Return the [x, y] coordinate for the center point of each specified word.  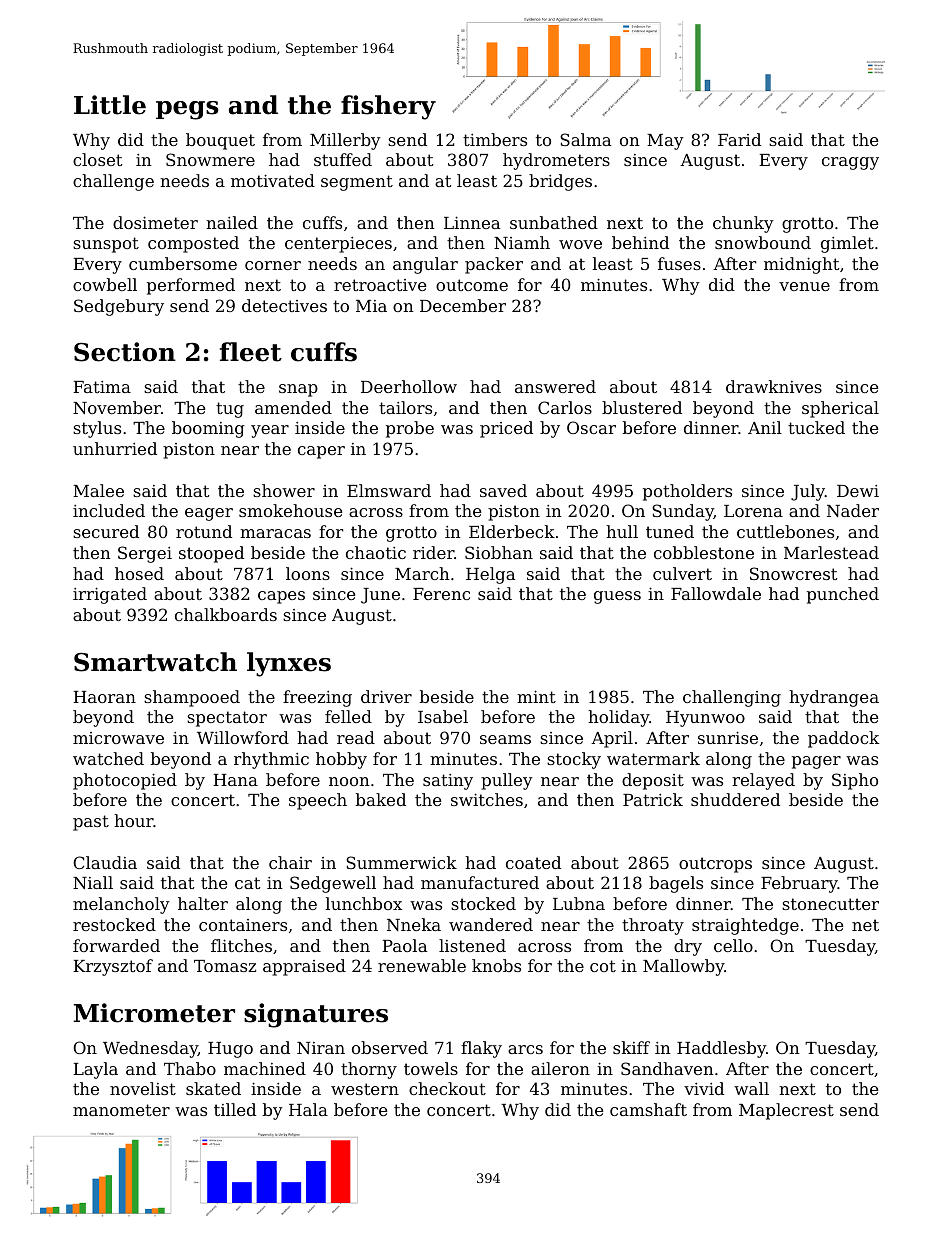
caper [321, 452]
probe [410, 429]
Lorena [753, 511]
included [109, 510]
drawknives [774, 386]
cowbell [105, 284]
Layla [95, 1070]
